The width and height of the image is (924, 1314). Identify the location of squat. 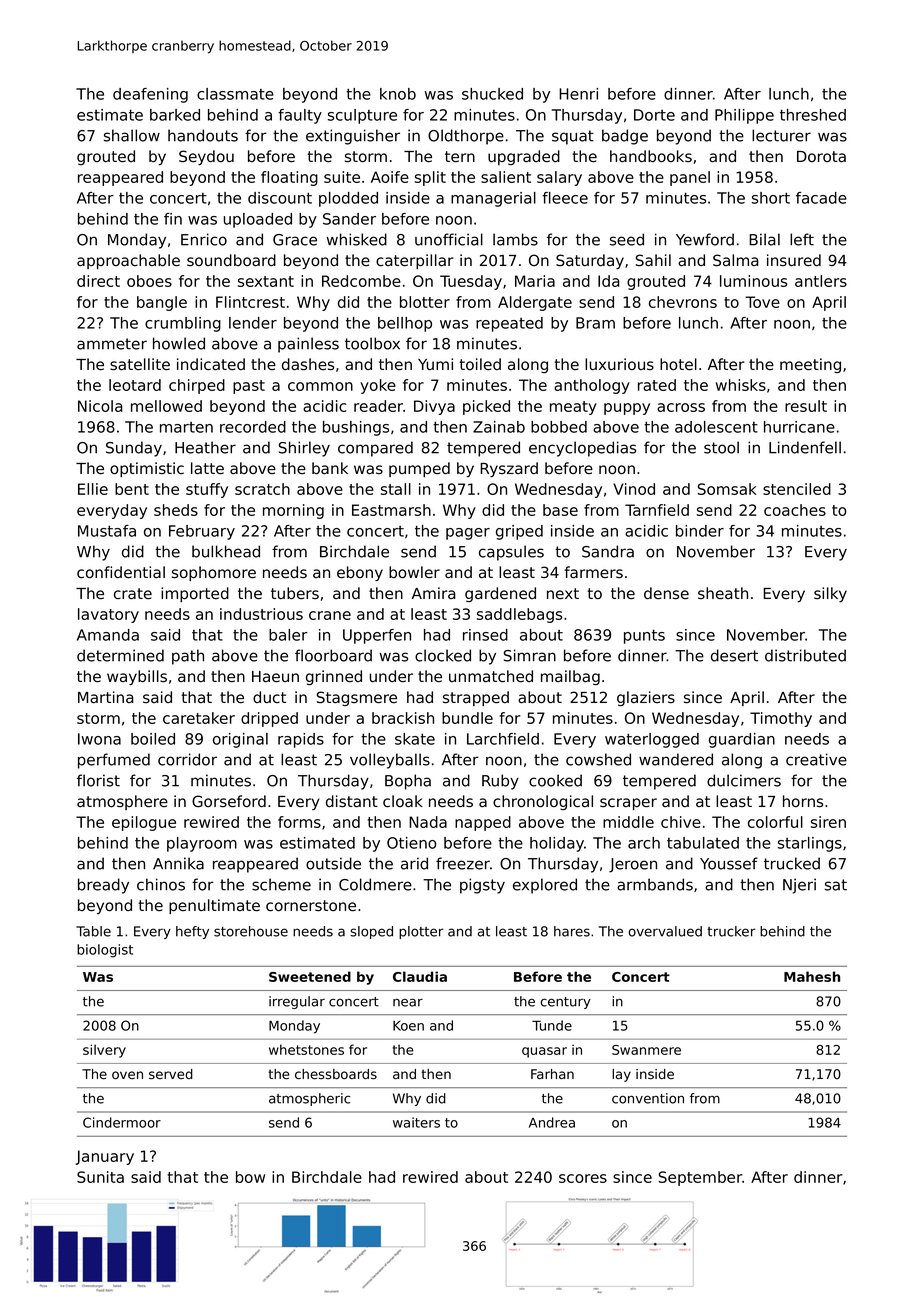
(573, 137).
